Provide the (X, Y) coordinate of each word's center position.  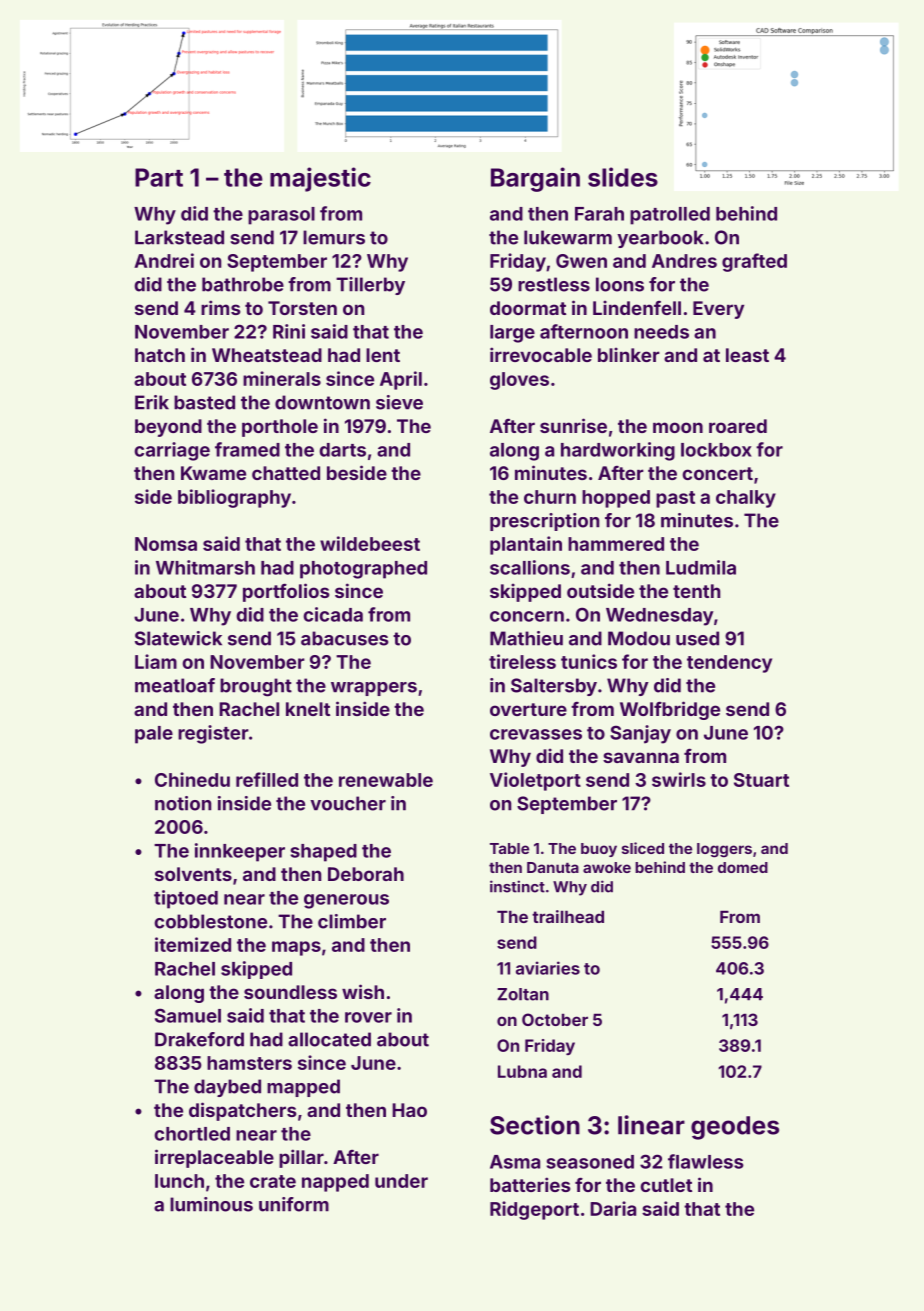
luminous (211, 1204)
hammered (616, 544)
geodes (735, 1128)
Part (159, 177)
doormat (528, 308)
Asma (515, 1162)
